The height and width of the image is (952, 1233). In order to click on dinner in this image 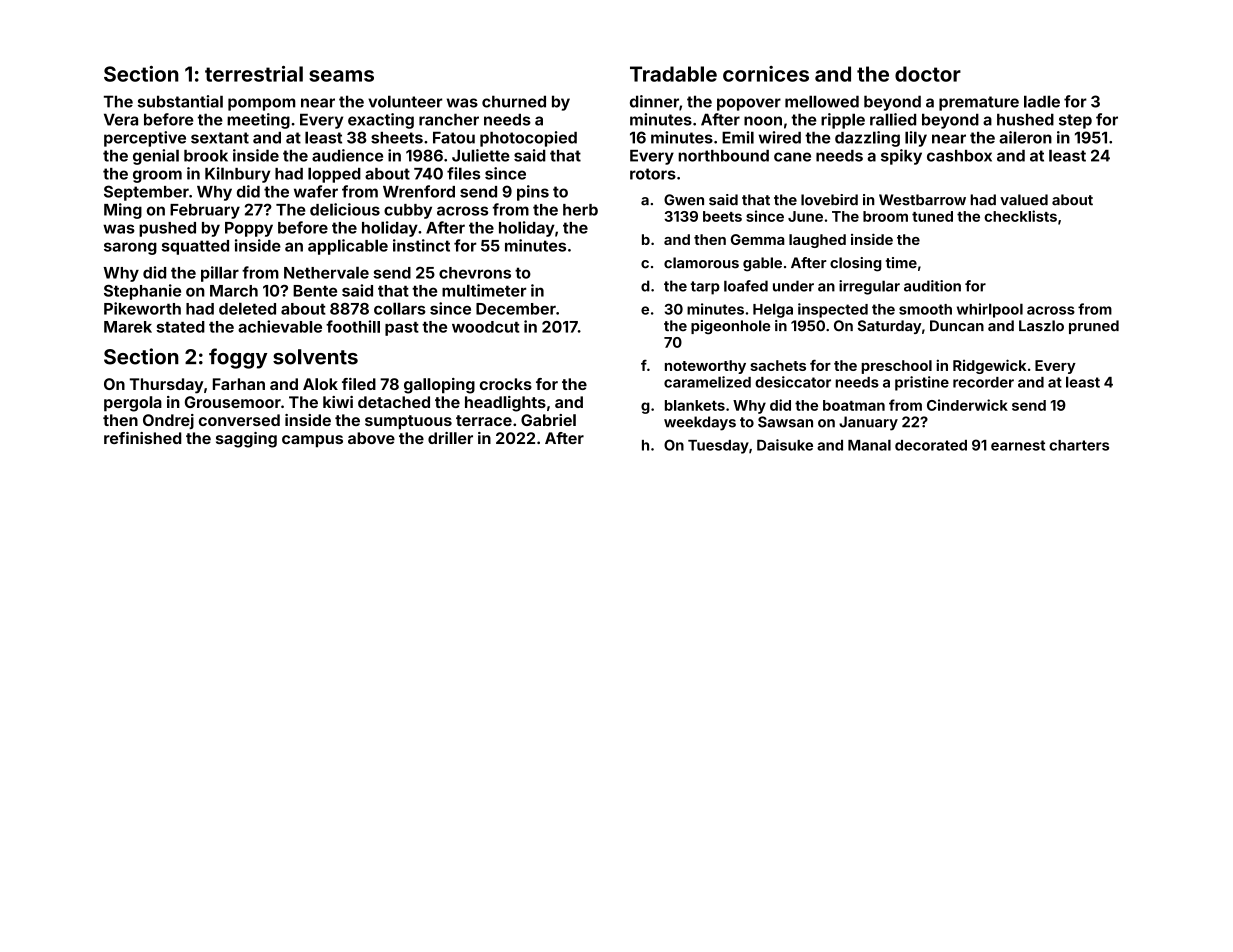, I will do `click(654, 101)`.
